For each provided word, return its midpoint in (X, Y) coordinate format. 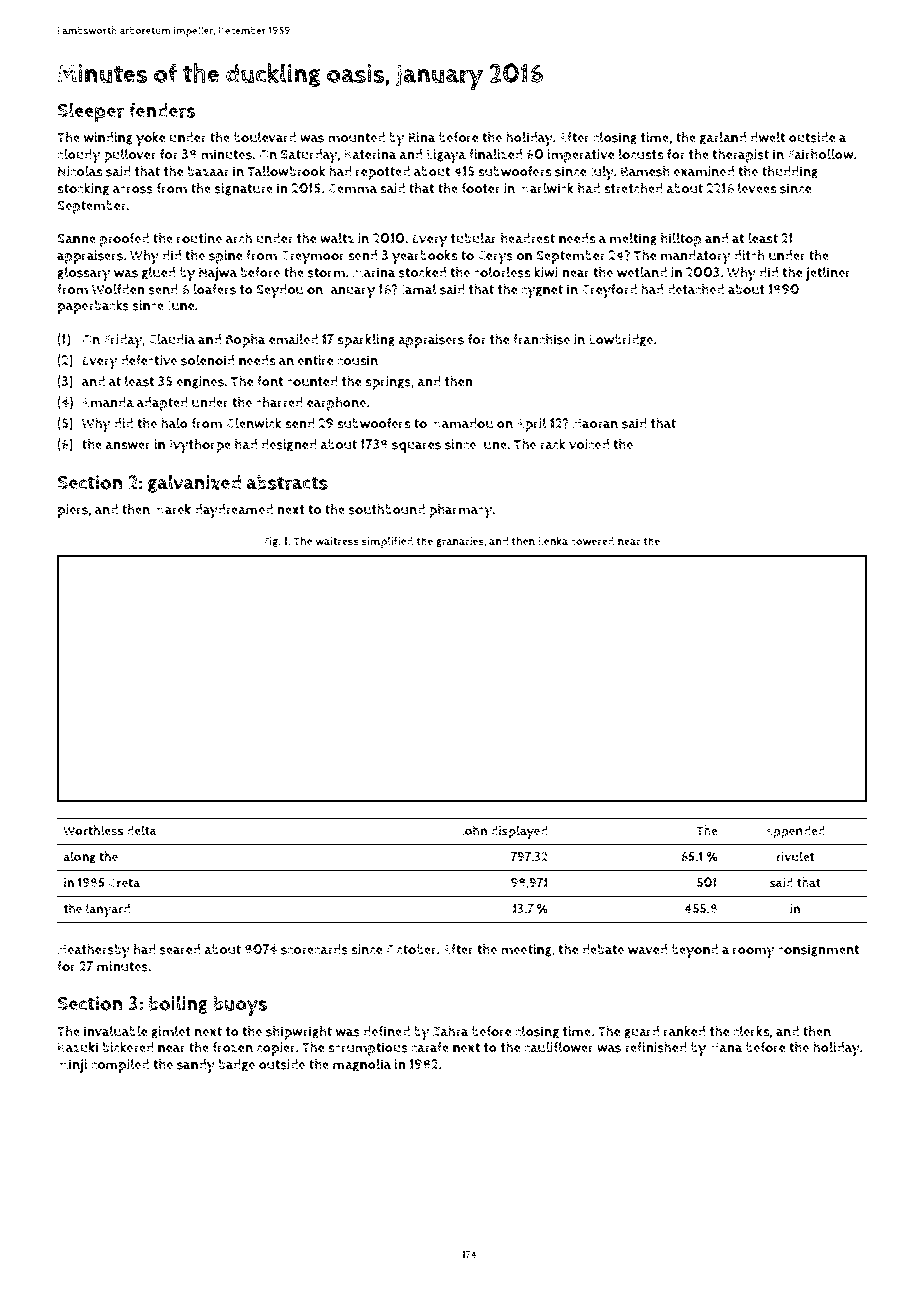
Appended (795, 832)
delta (142, 830)
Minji (72, 1066)
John (474, 831)
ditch (749, 255)
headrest (528, 238)
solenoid (207, 360)
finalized (495, 154)
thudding (790, 172)
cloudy (79, 156)
